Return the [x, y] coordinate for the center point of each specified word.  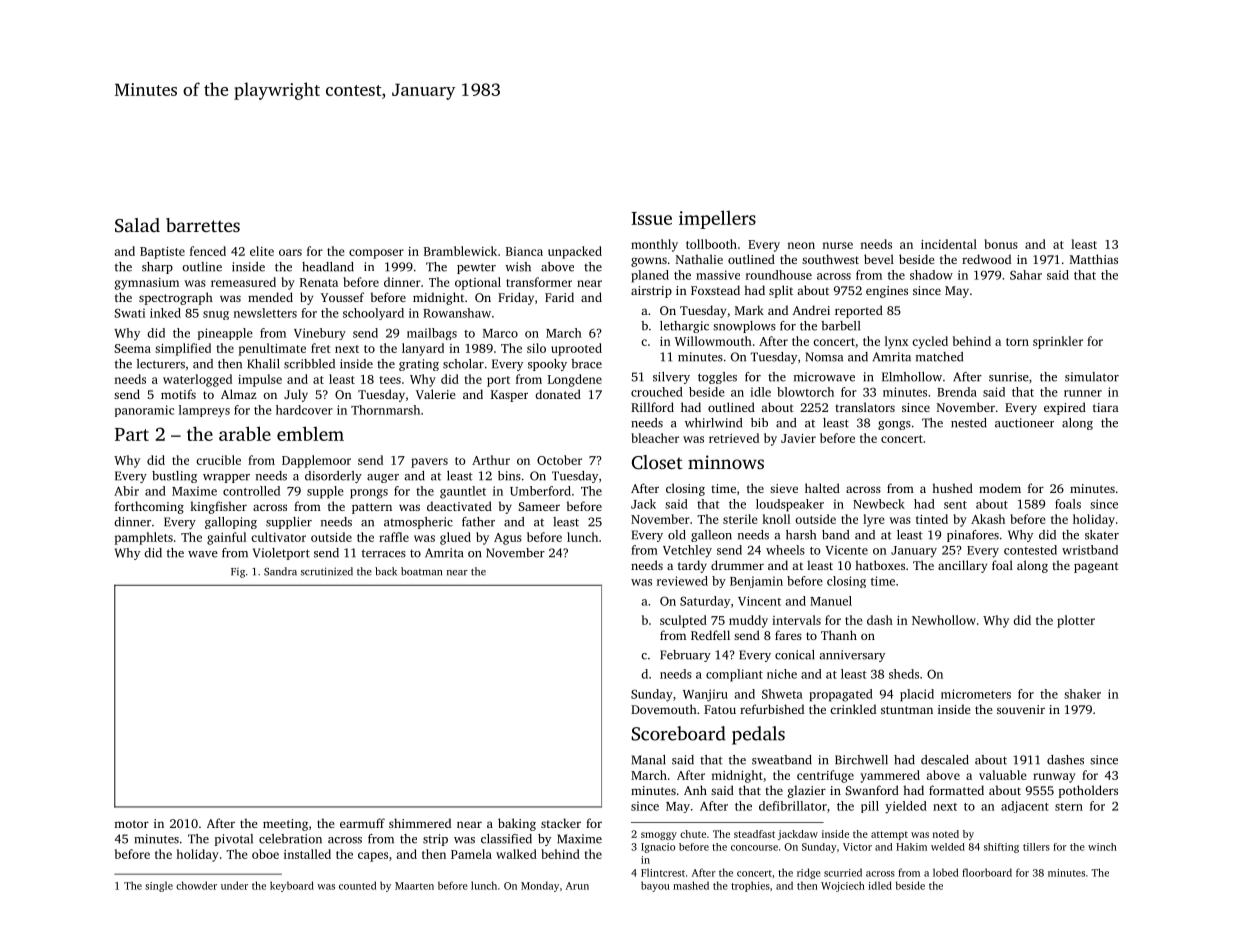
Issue [651, 218]
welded [948, 847]
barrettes [203, 225]
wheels [785, 550]
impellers [717, 219]
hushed [952, 488]
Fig [238, 573]
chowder [196, 885]
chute [693, 834]
